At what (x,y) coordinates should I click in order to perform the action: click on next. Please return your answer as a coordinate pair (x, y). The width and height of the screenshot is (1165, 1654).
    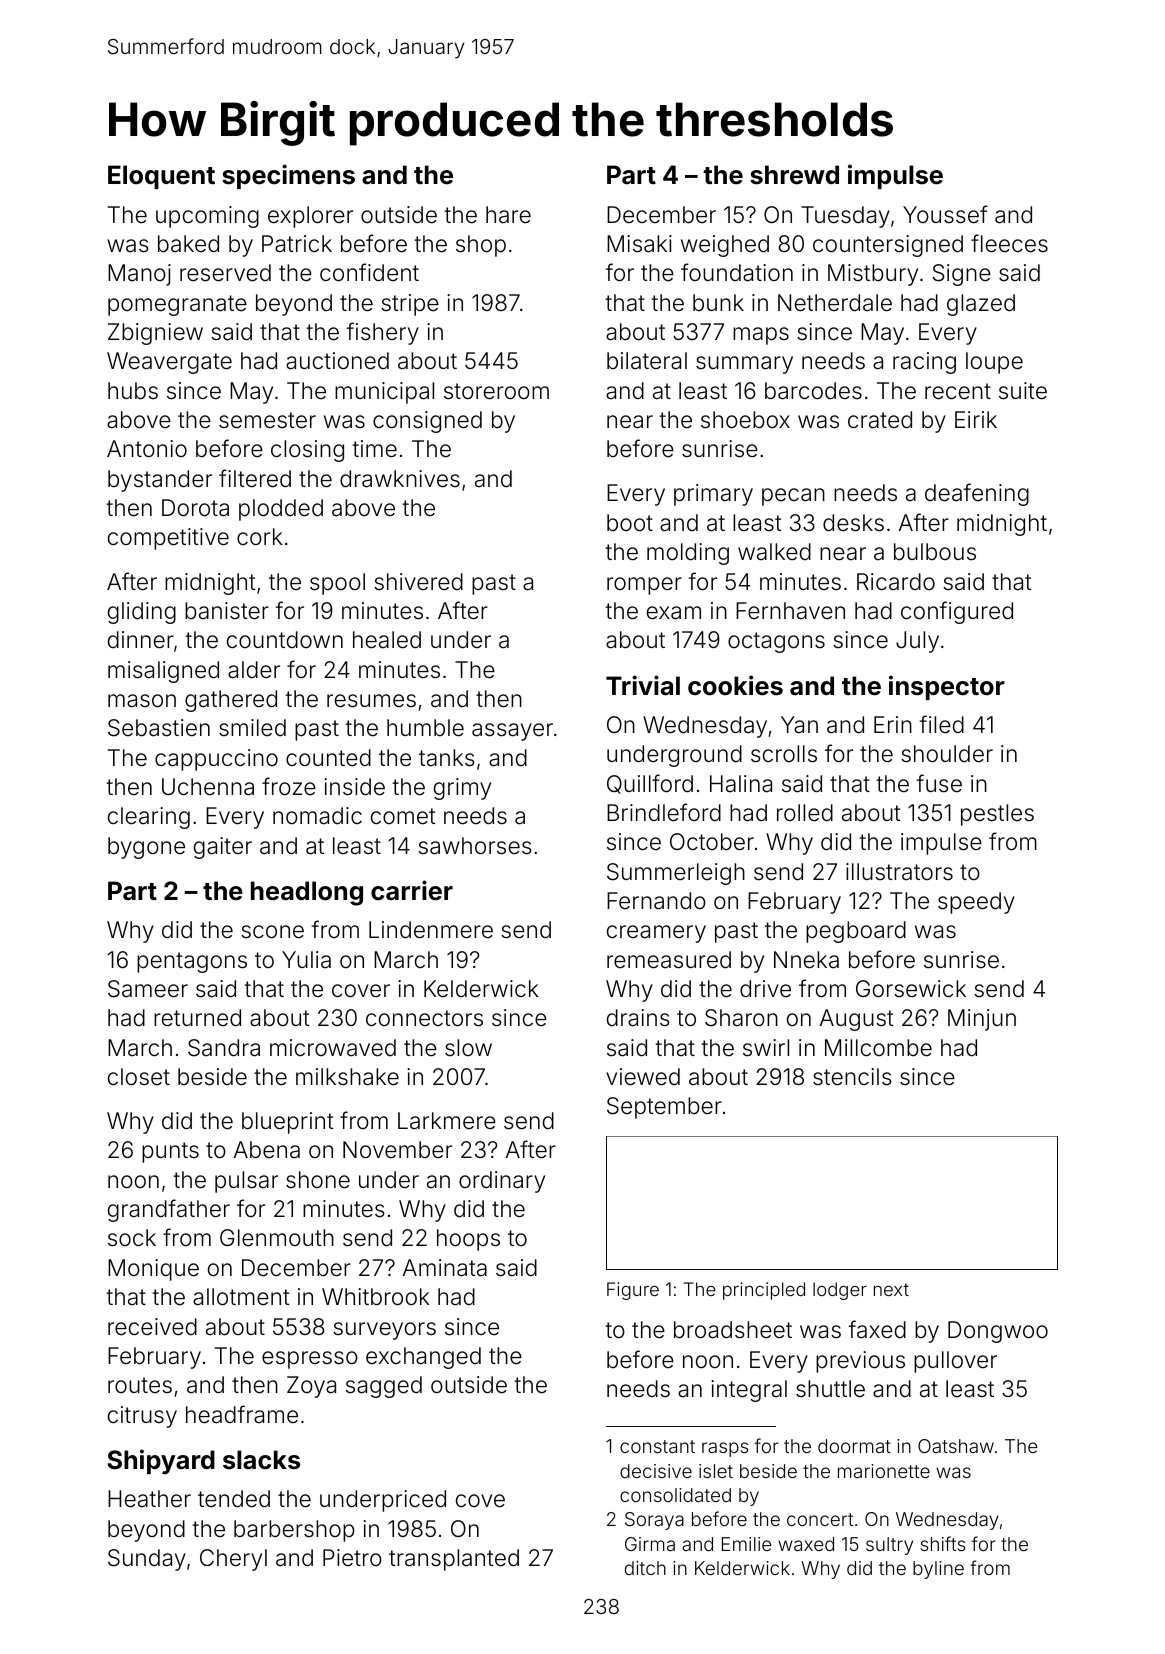
    Looking at the image, I should click on (891, 1289).
